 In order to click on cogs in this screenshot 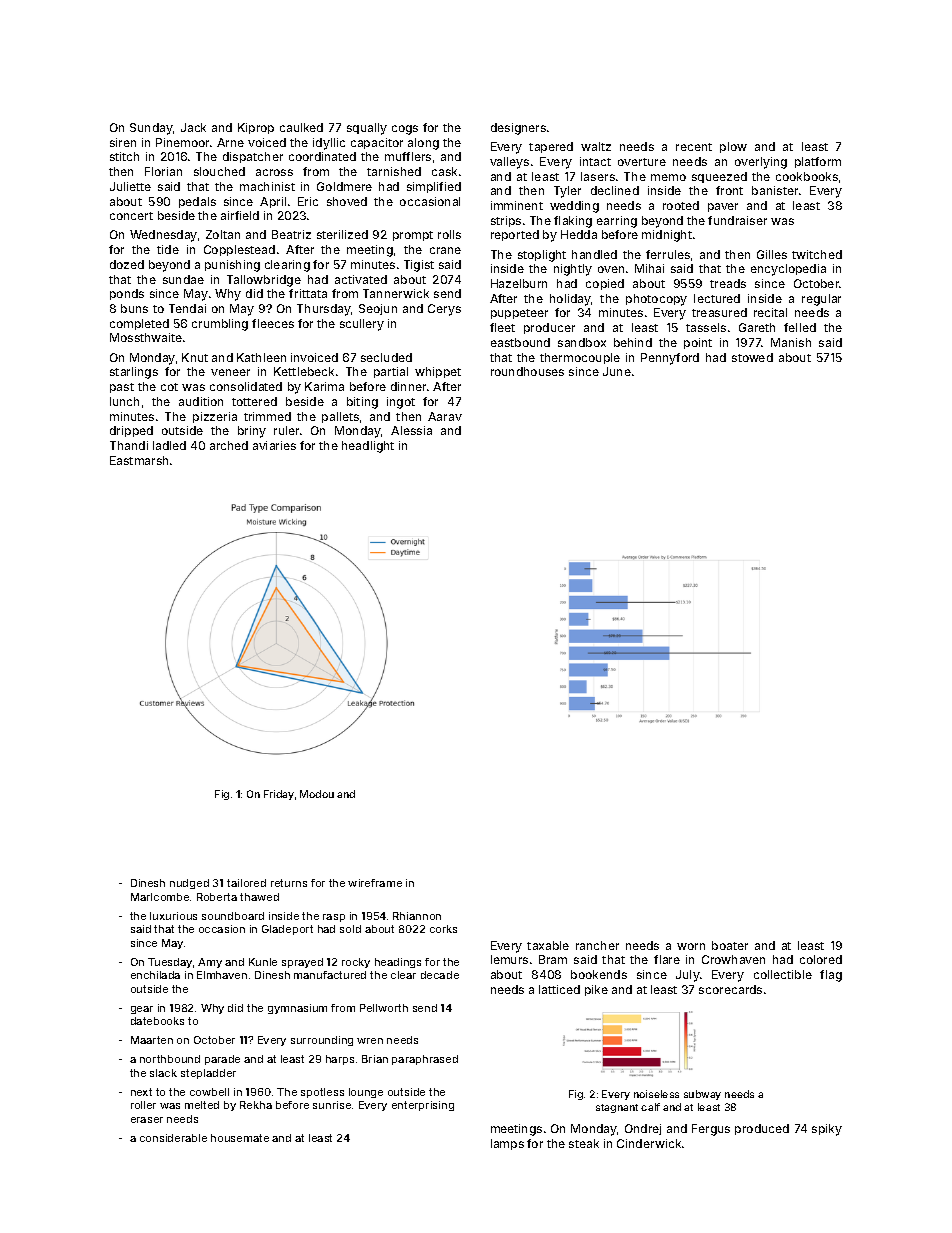, I will do `click(405, 130)`.
